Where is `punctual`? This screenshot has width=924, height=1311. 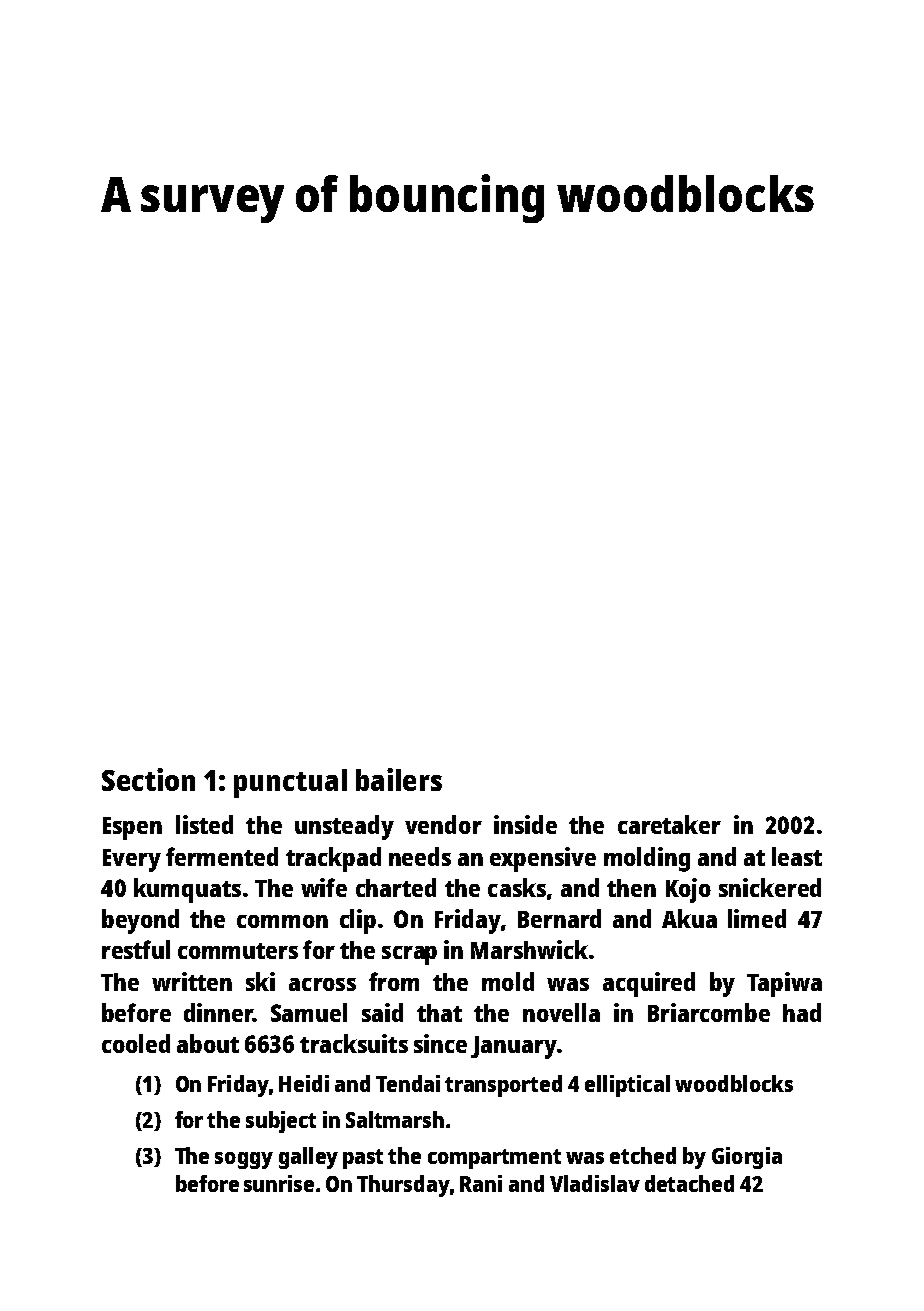 punctual is located at coordinates (290, 783).
